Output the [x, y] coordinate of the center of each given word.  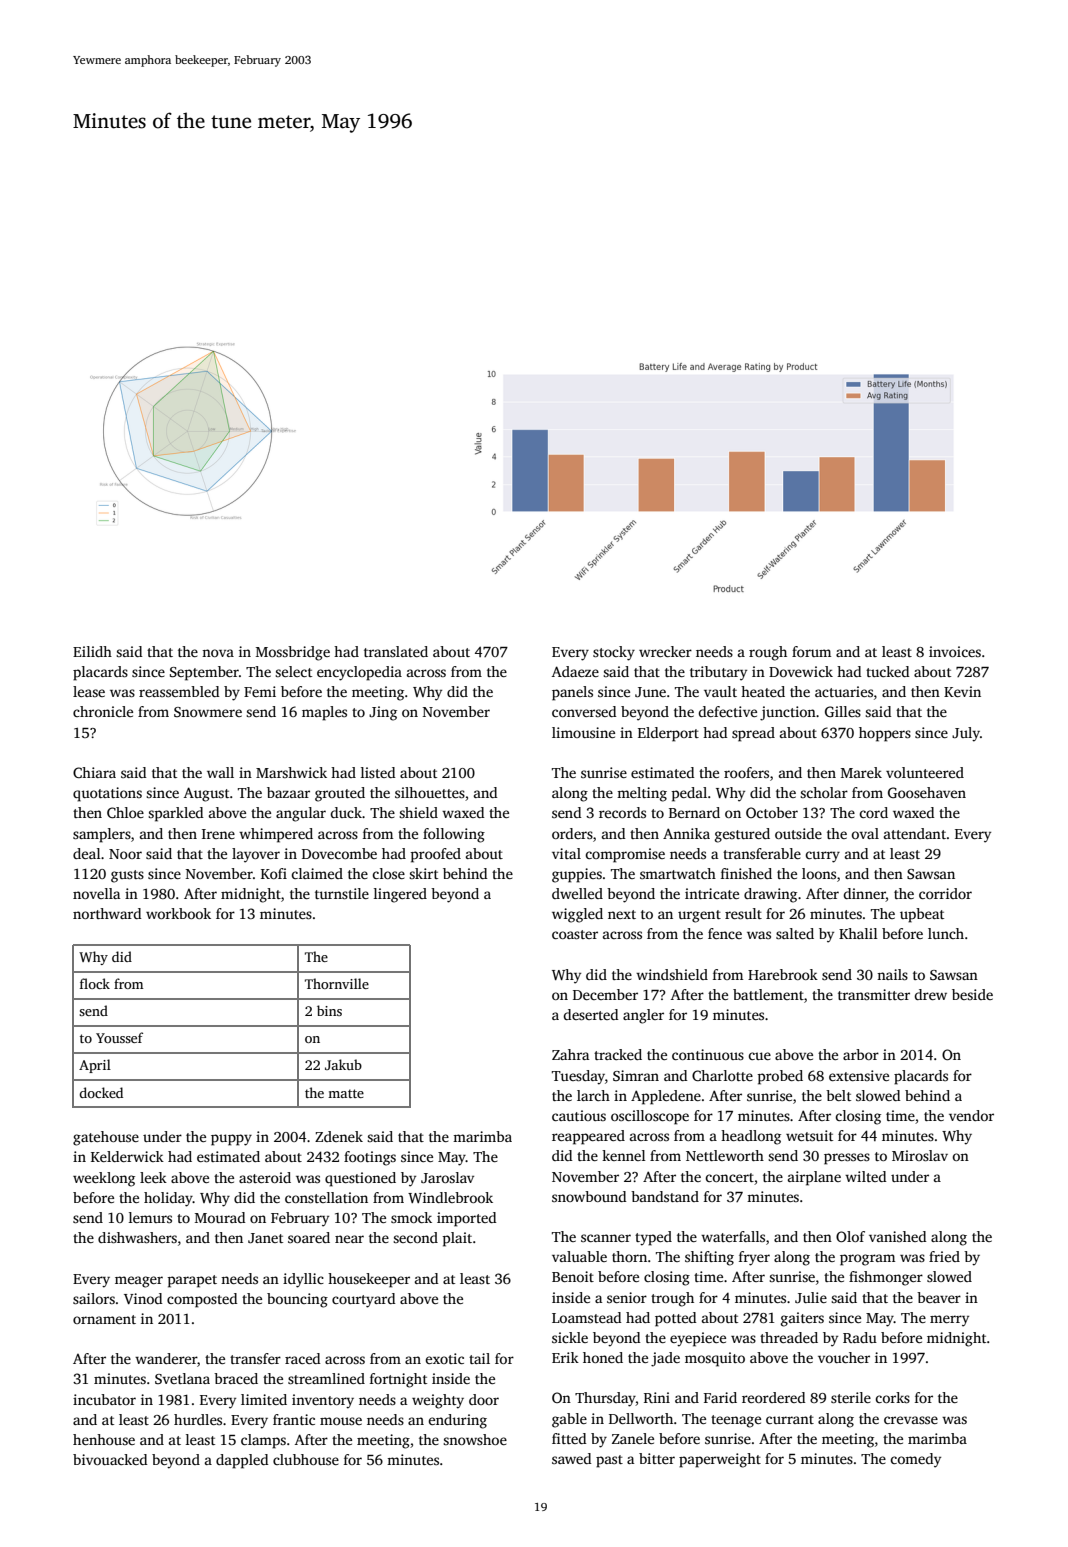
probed [780, 1077]
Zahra [570, 1054]
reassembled [179, 691]
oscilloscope [650, 1117]
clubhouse [306, 1459]
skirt [423, 873]
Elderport [668, 734]
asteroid [265, 1177]
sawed [572, 1458]
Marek [861, 772]
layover [256, 855]
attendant [915, 833]
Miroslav [920, 1155]
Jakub [343, 1064]
